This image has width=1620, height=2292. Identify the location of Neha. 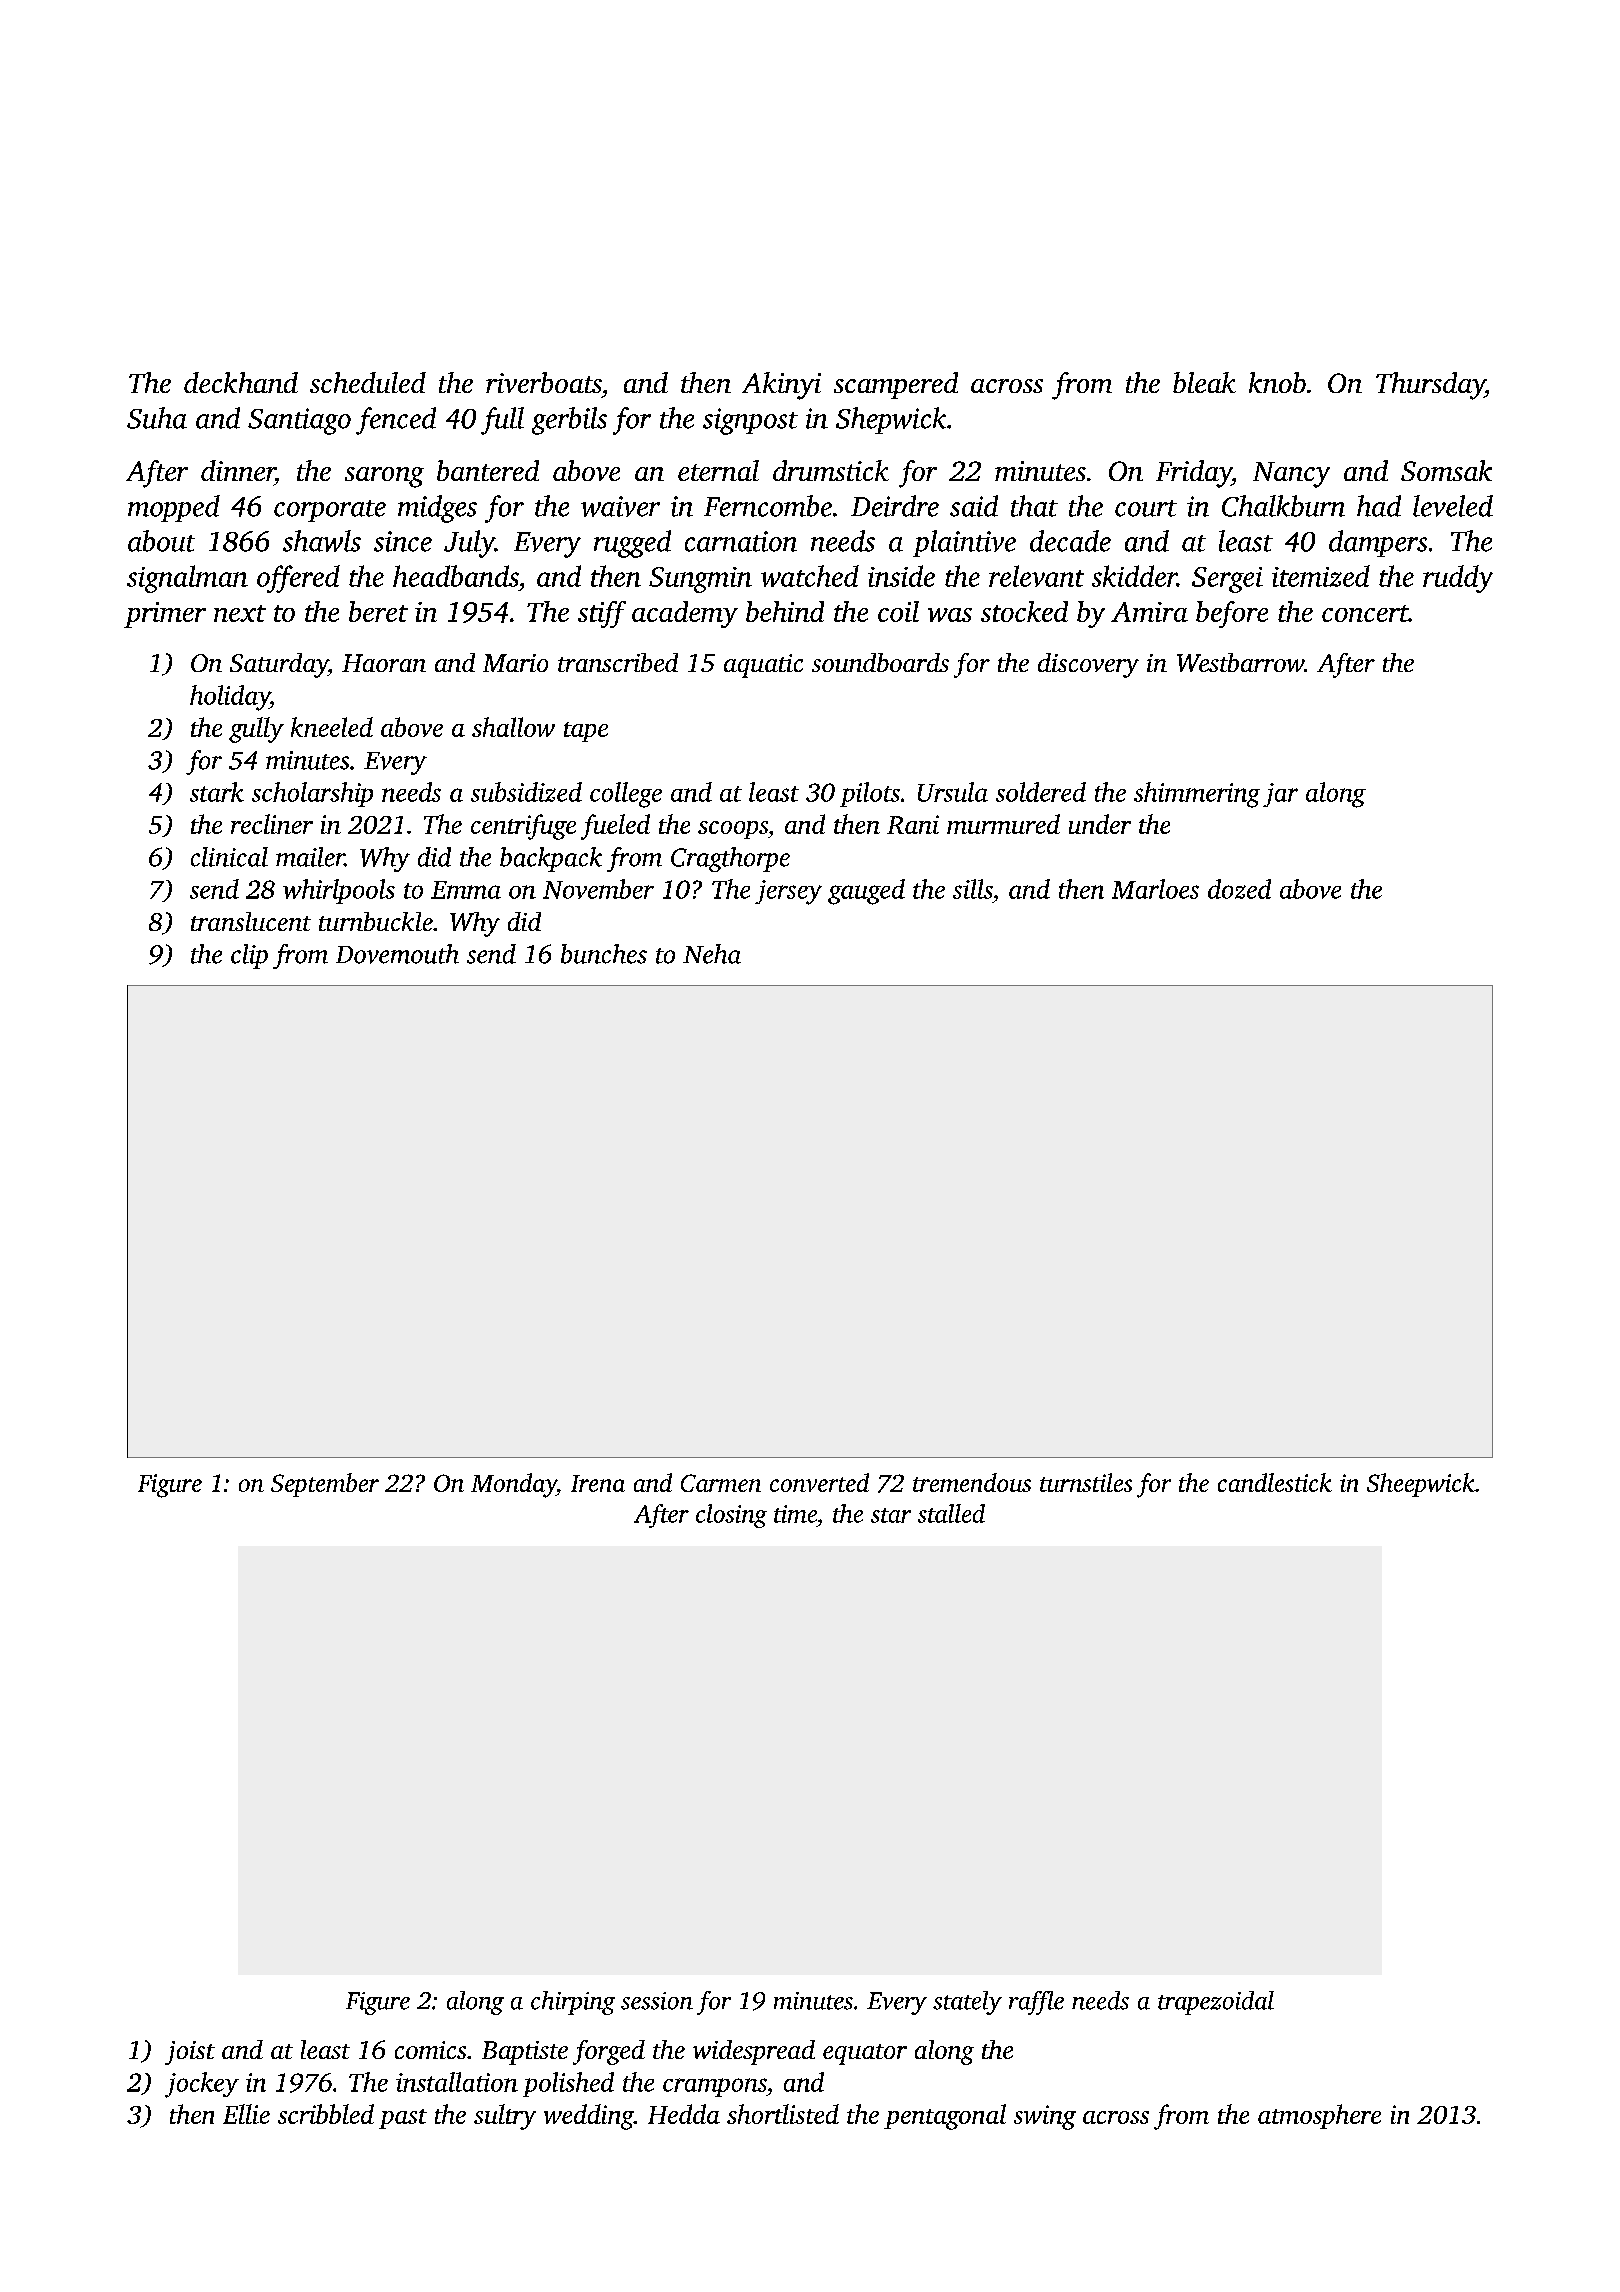
(712, 954).
